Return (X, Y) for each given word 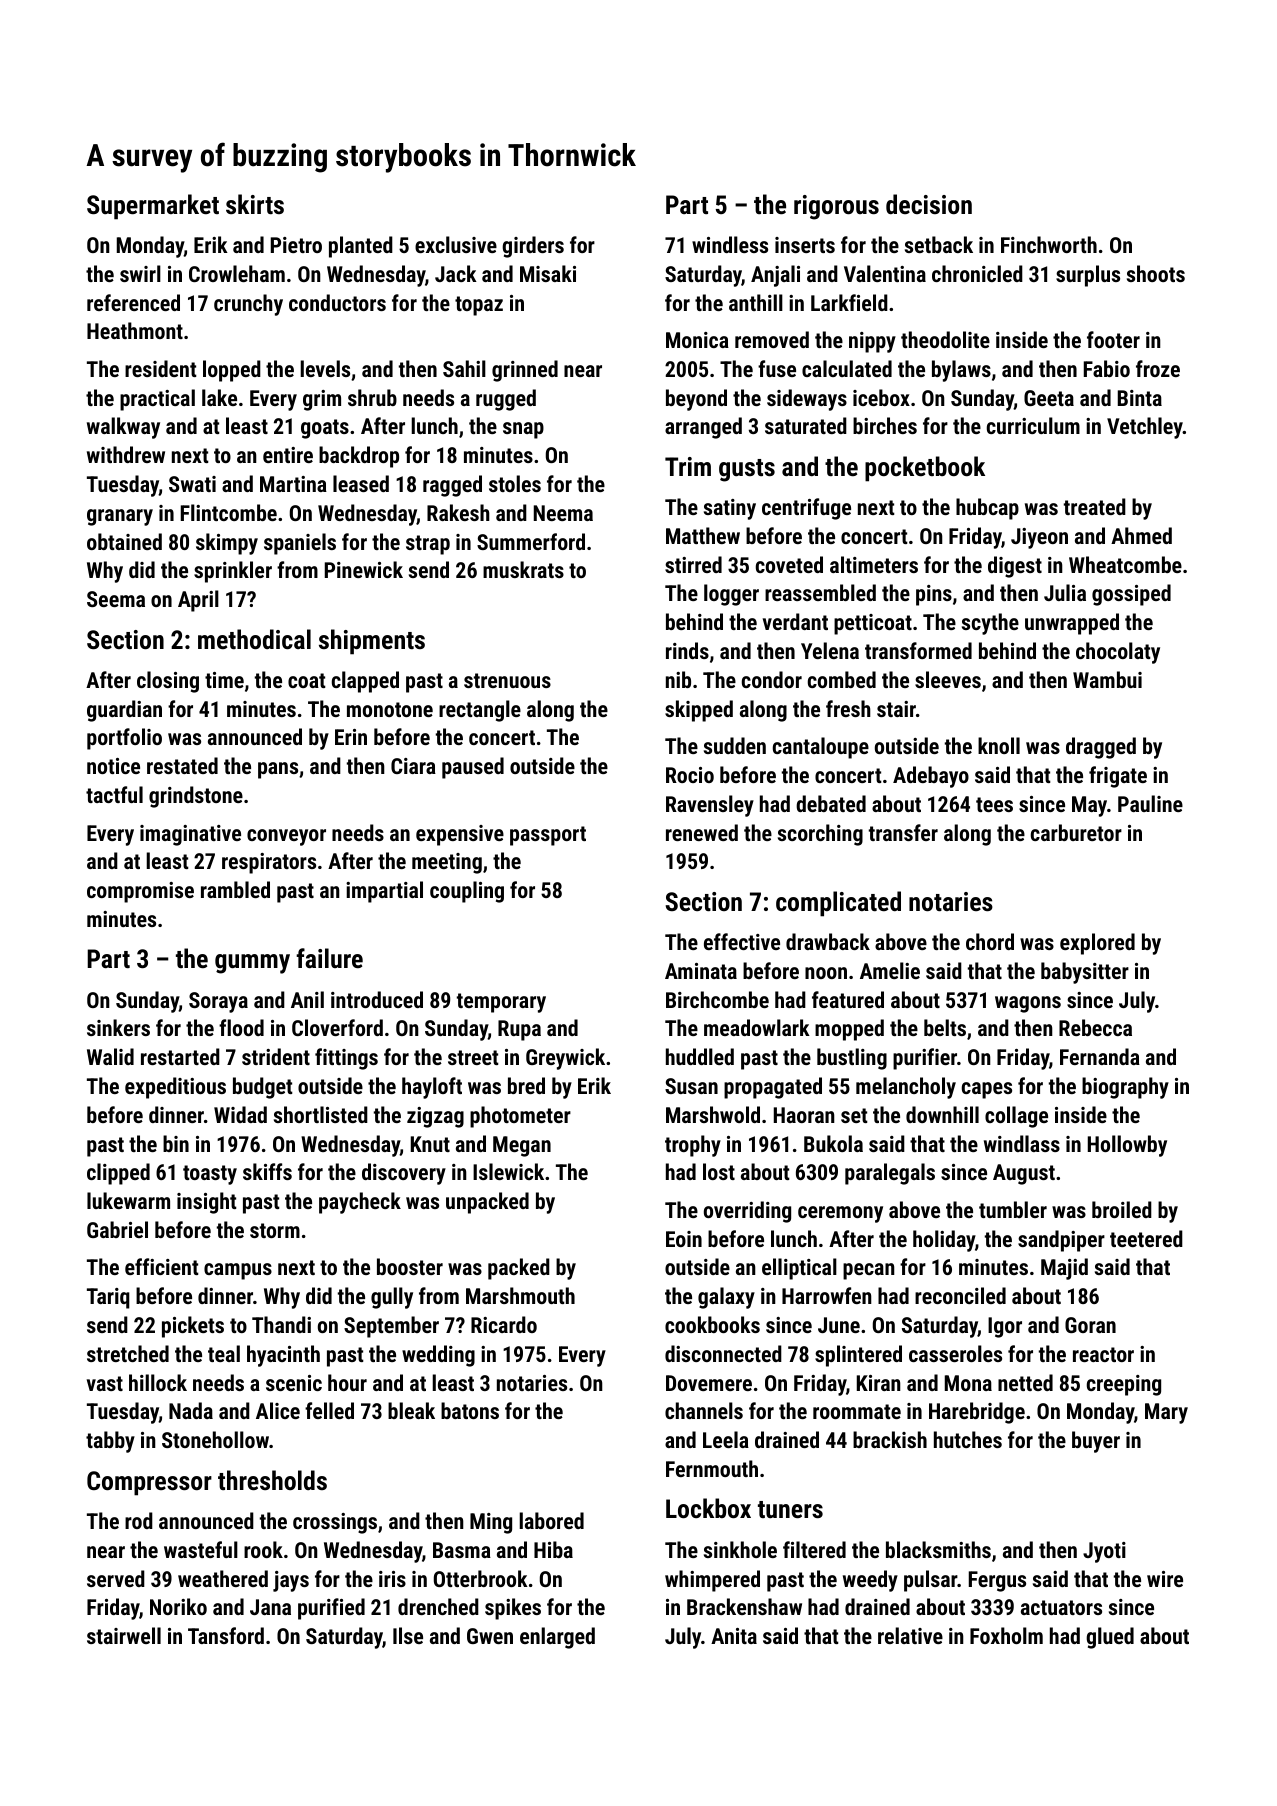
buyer (1096, 1442)
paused (473, 768)
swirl (140, 273)
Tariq (108, 1298)
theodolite (945, 339)
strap (428, 545)
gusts (747, 470)
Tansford (226, 1635)
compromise (140, 892)
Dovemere (709, 1383)
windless (730, 244)
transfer (903, 832)
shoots (1156, 273)
